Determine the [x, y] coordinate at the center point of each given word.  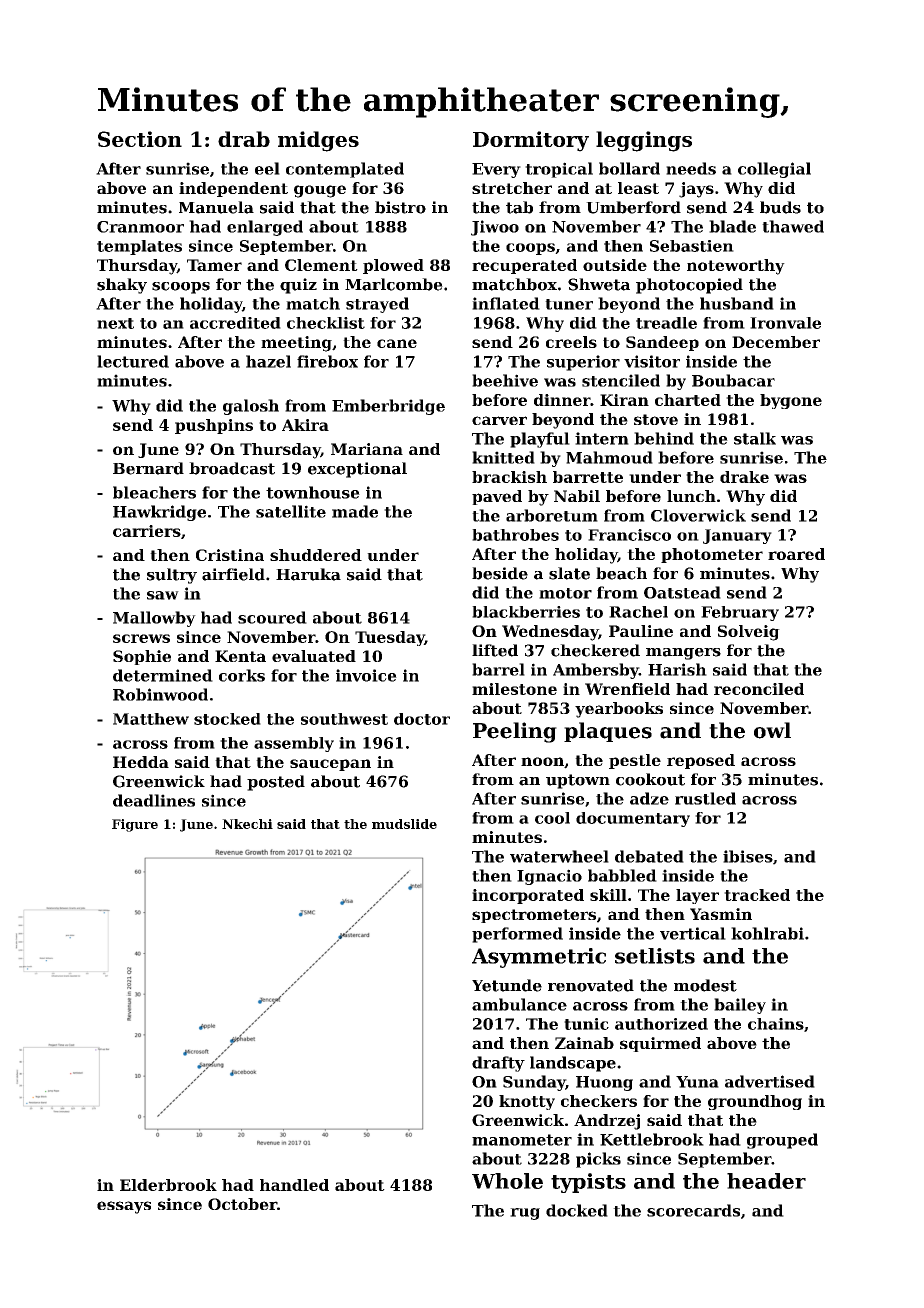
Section [140, 139]
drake [744, 477]
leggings [644, 141]
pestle [635, 761]
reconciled [759, 689]
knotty [527, 1102]
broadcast [232, 468]
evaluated [314, 656]
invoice [366, 675]
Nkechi [247, 824]
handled [294, 1185]
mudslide [404, 824]
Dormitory [531, 141]
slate [569, 573]
